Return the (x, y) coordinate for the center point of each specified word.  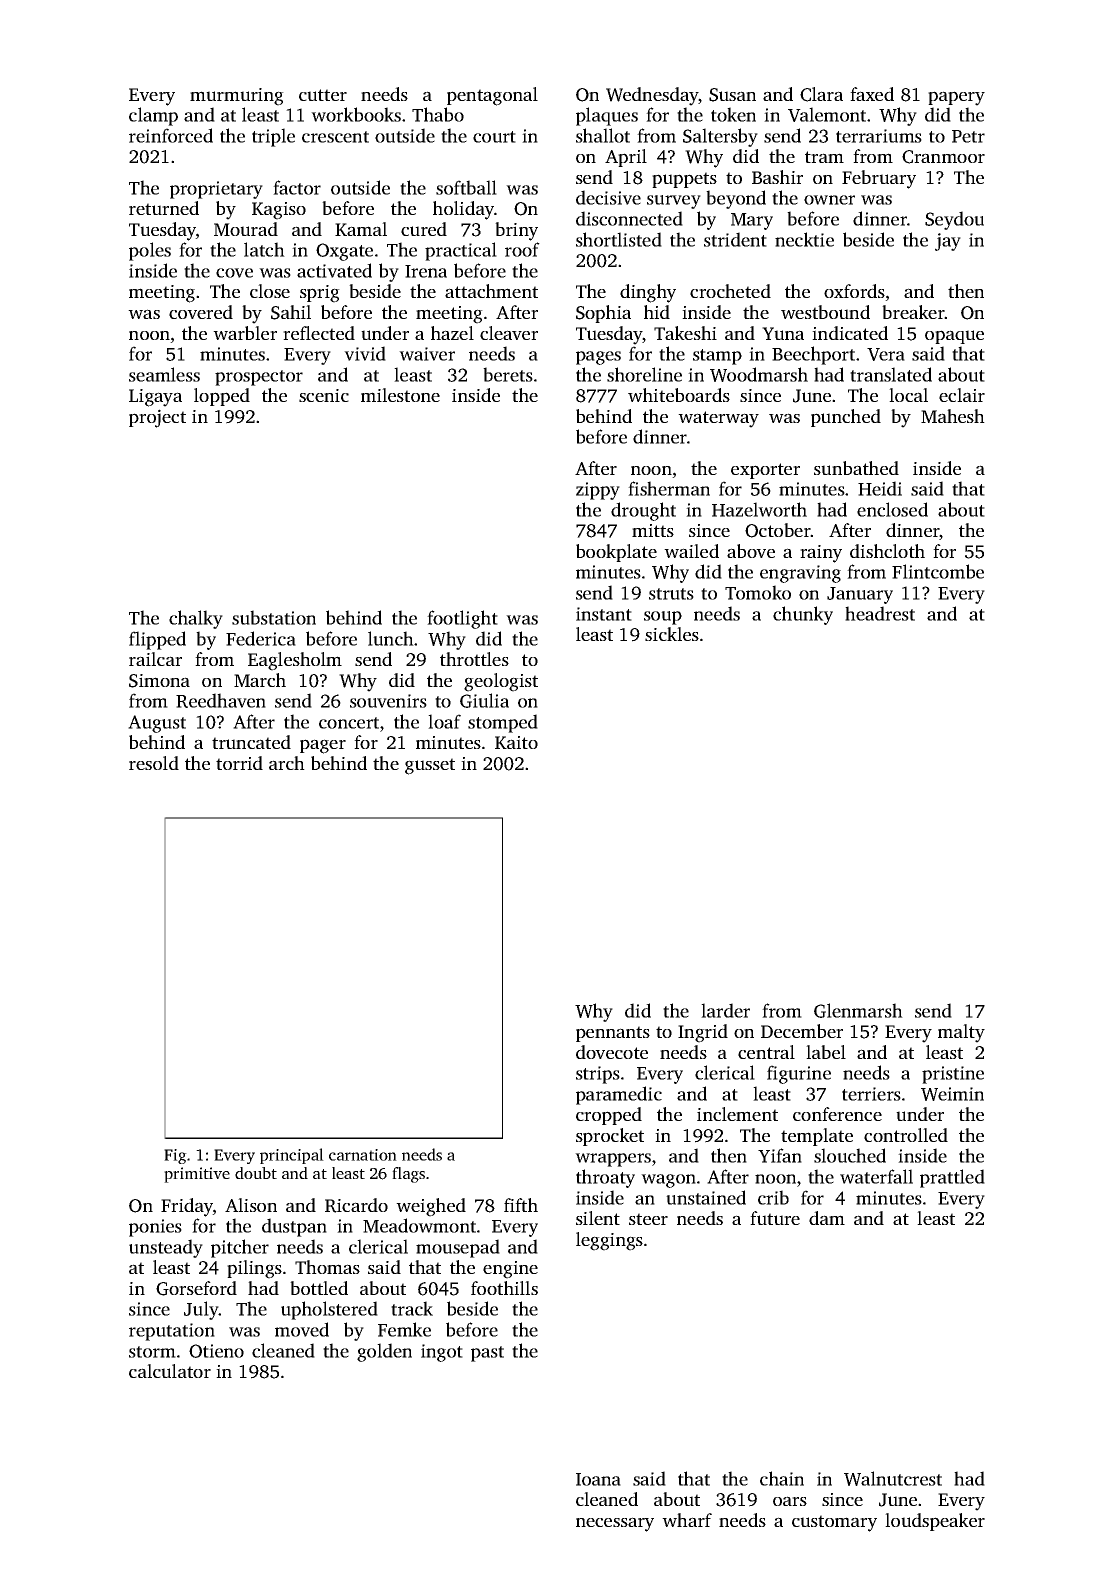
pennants (613, 1034)
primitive (197, 1175)
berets (508, 374)
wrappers (613, 1160)
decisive (608, 197)
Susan (732, 95)
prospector (259, 378)
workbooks (356, 114)
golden (384, 1352)
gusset (430, 766)
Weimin (952, 1094)
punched (846, 418)
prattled (952, 1178)
